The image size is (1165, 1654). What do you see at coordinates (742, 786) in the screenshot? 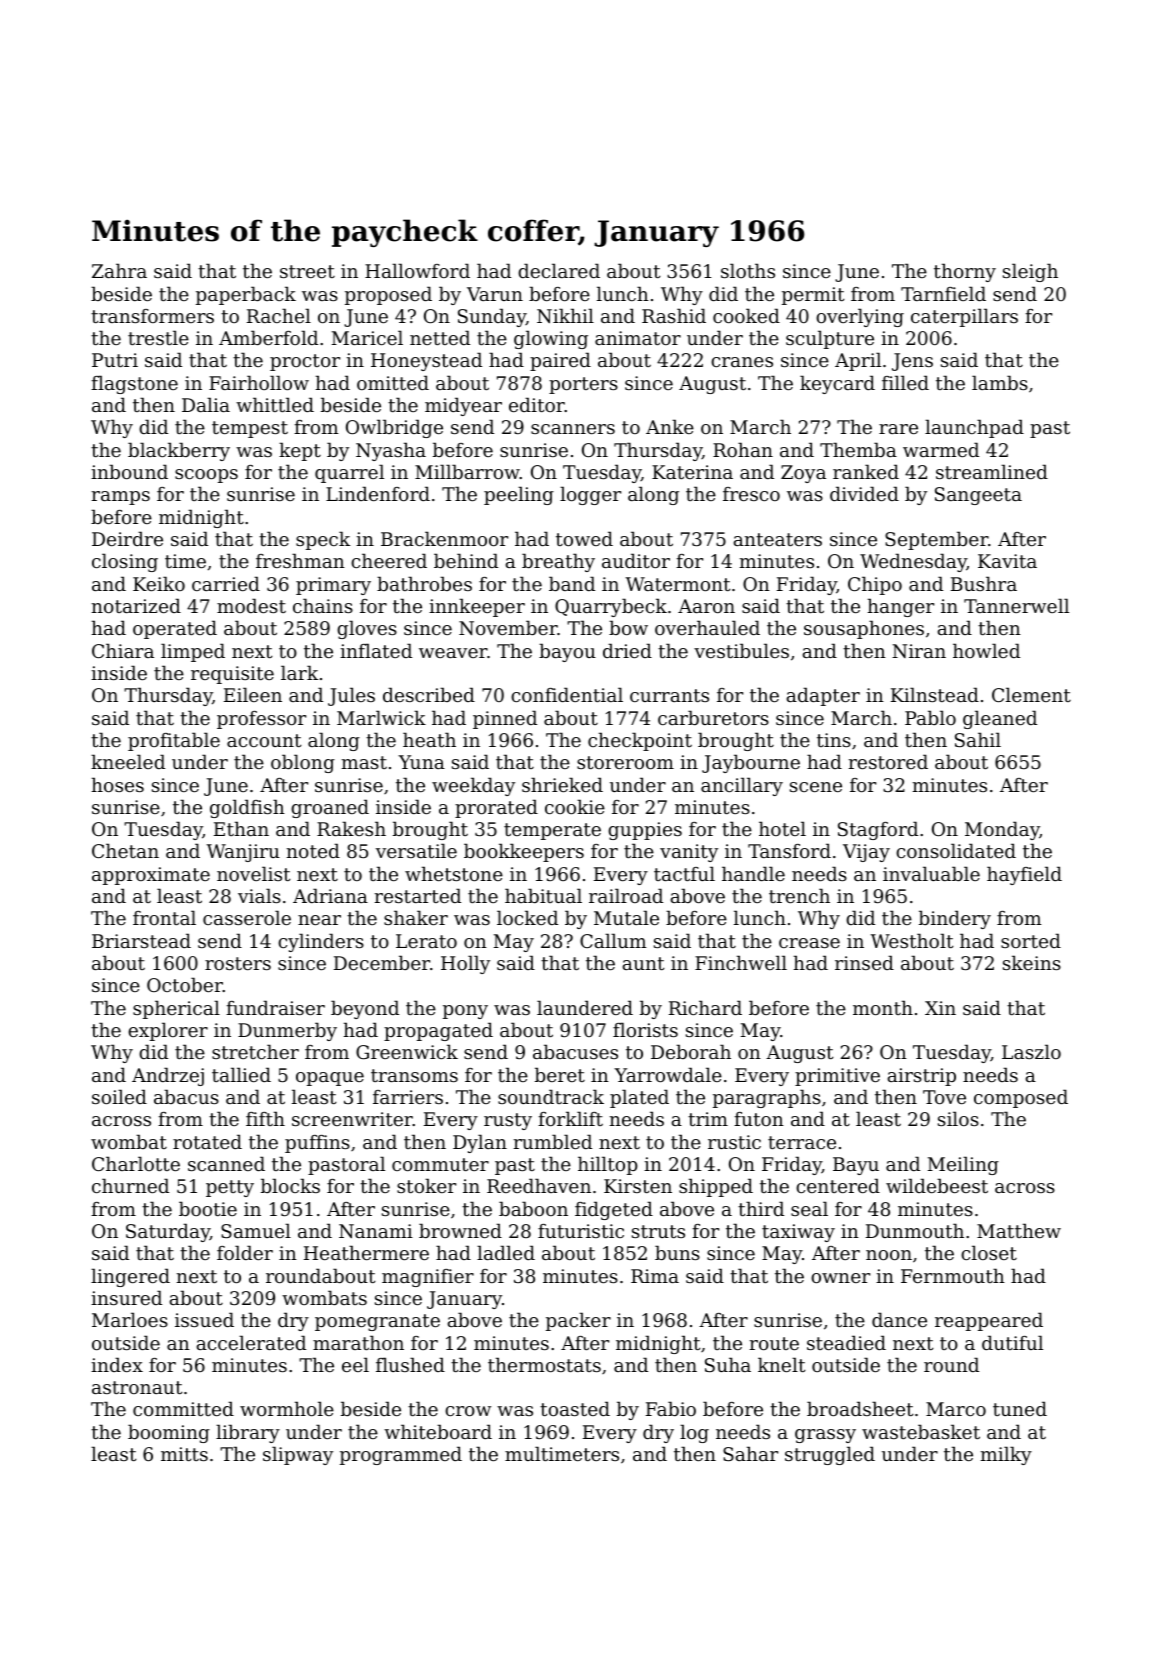
I see `ancillary` at bounding box center [742, 786].
